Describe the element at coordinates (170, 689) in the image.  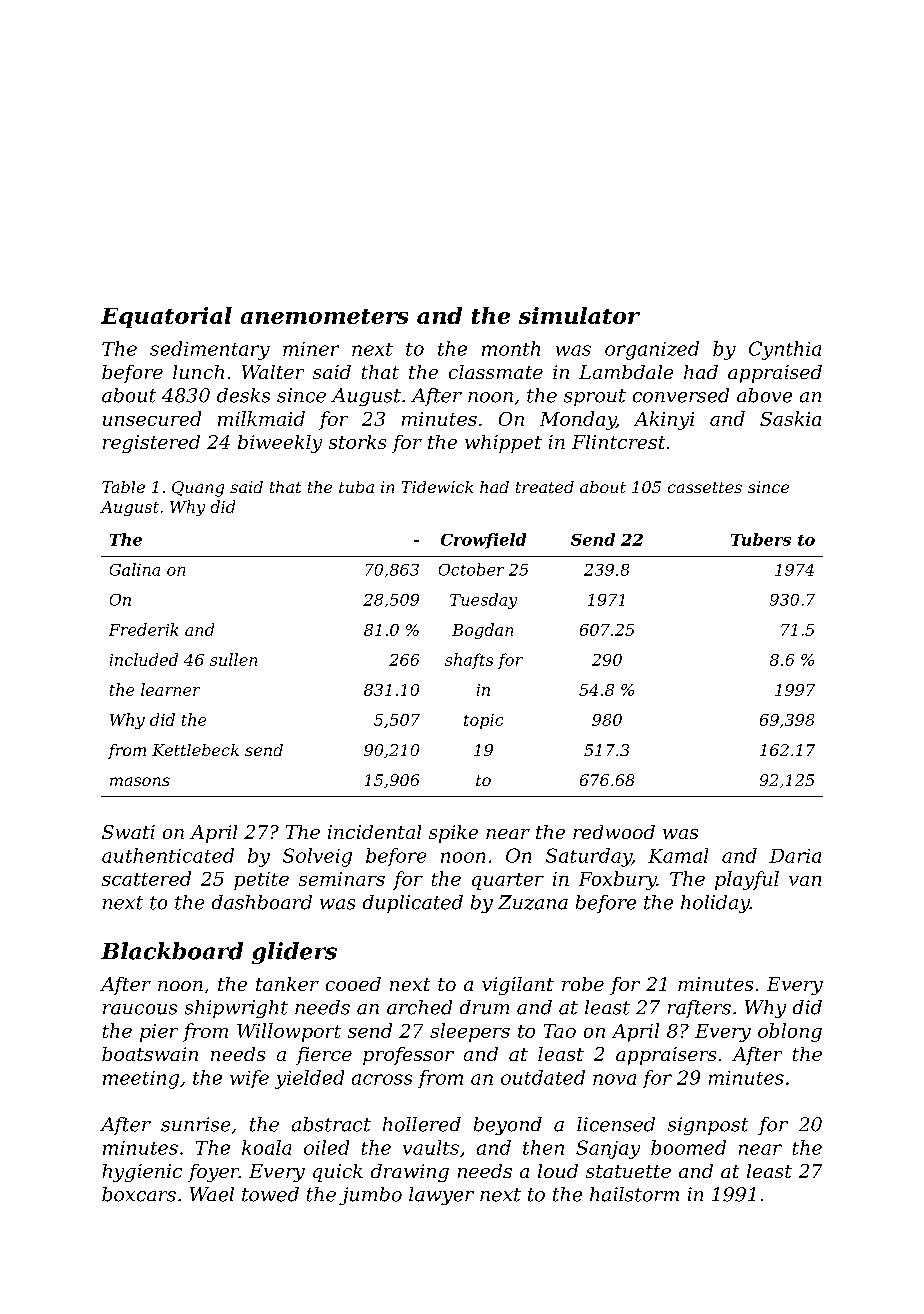
I see `learner` at that location.
